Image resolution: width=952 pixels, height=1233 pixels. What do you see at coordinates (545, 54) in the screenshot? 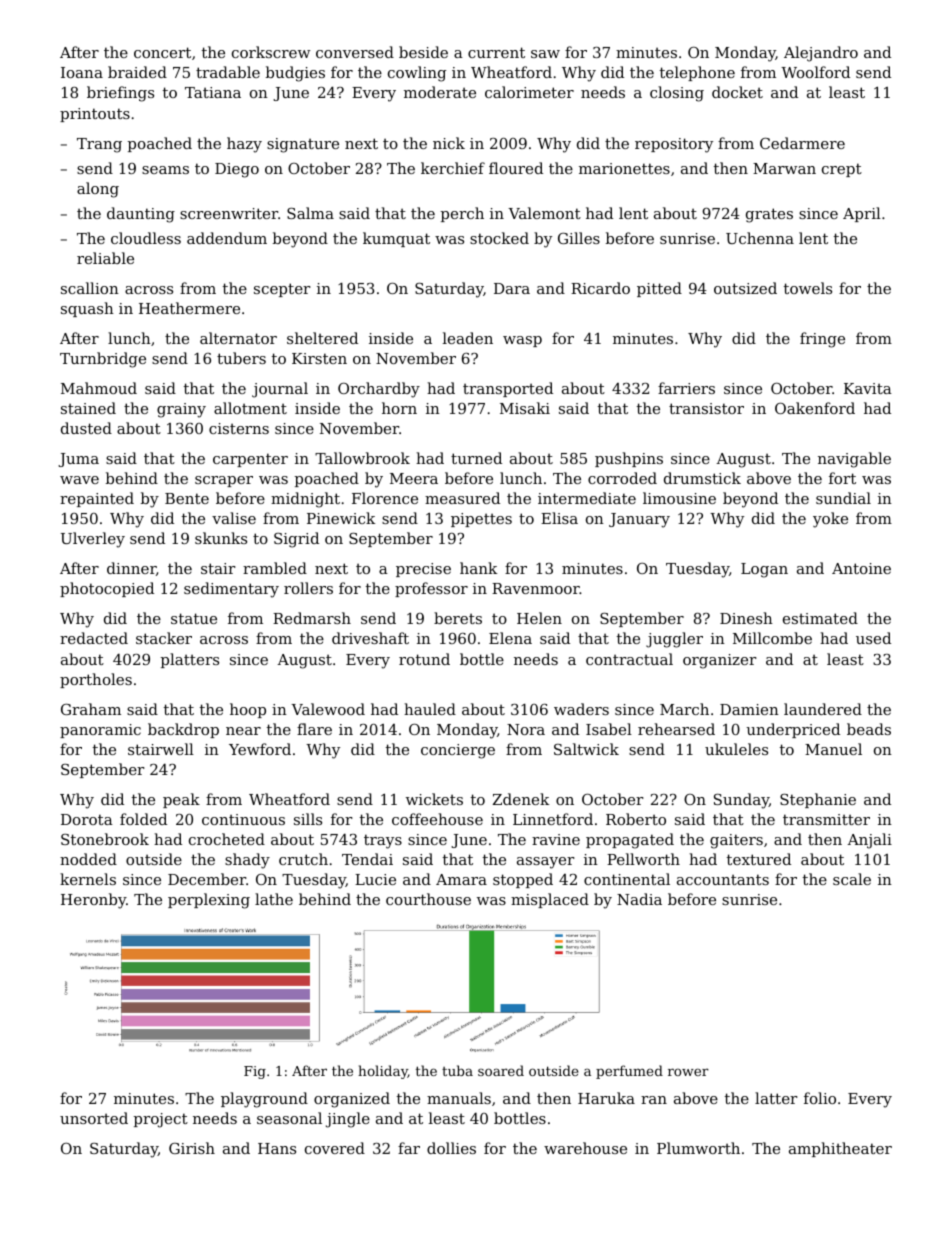
I see `saw` at bounding box center [545, 54].
